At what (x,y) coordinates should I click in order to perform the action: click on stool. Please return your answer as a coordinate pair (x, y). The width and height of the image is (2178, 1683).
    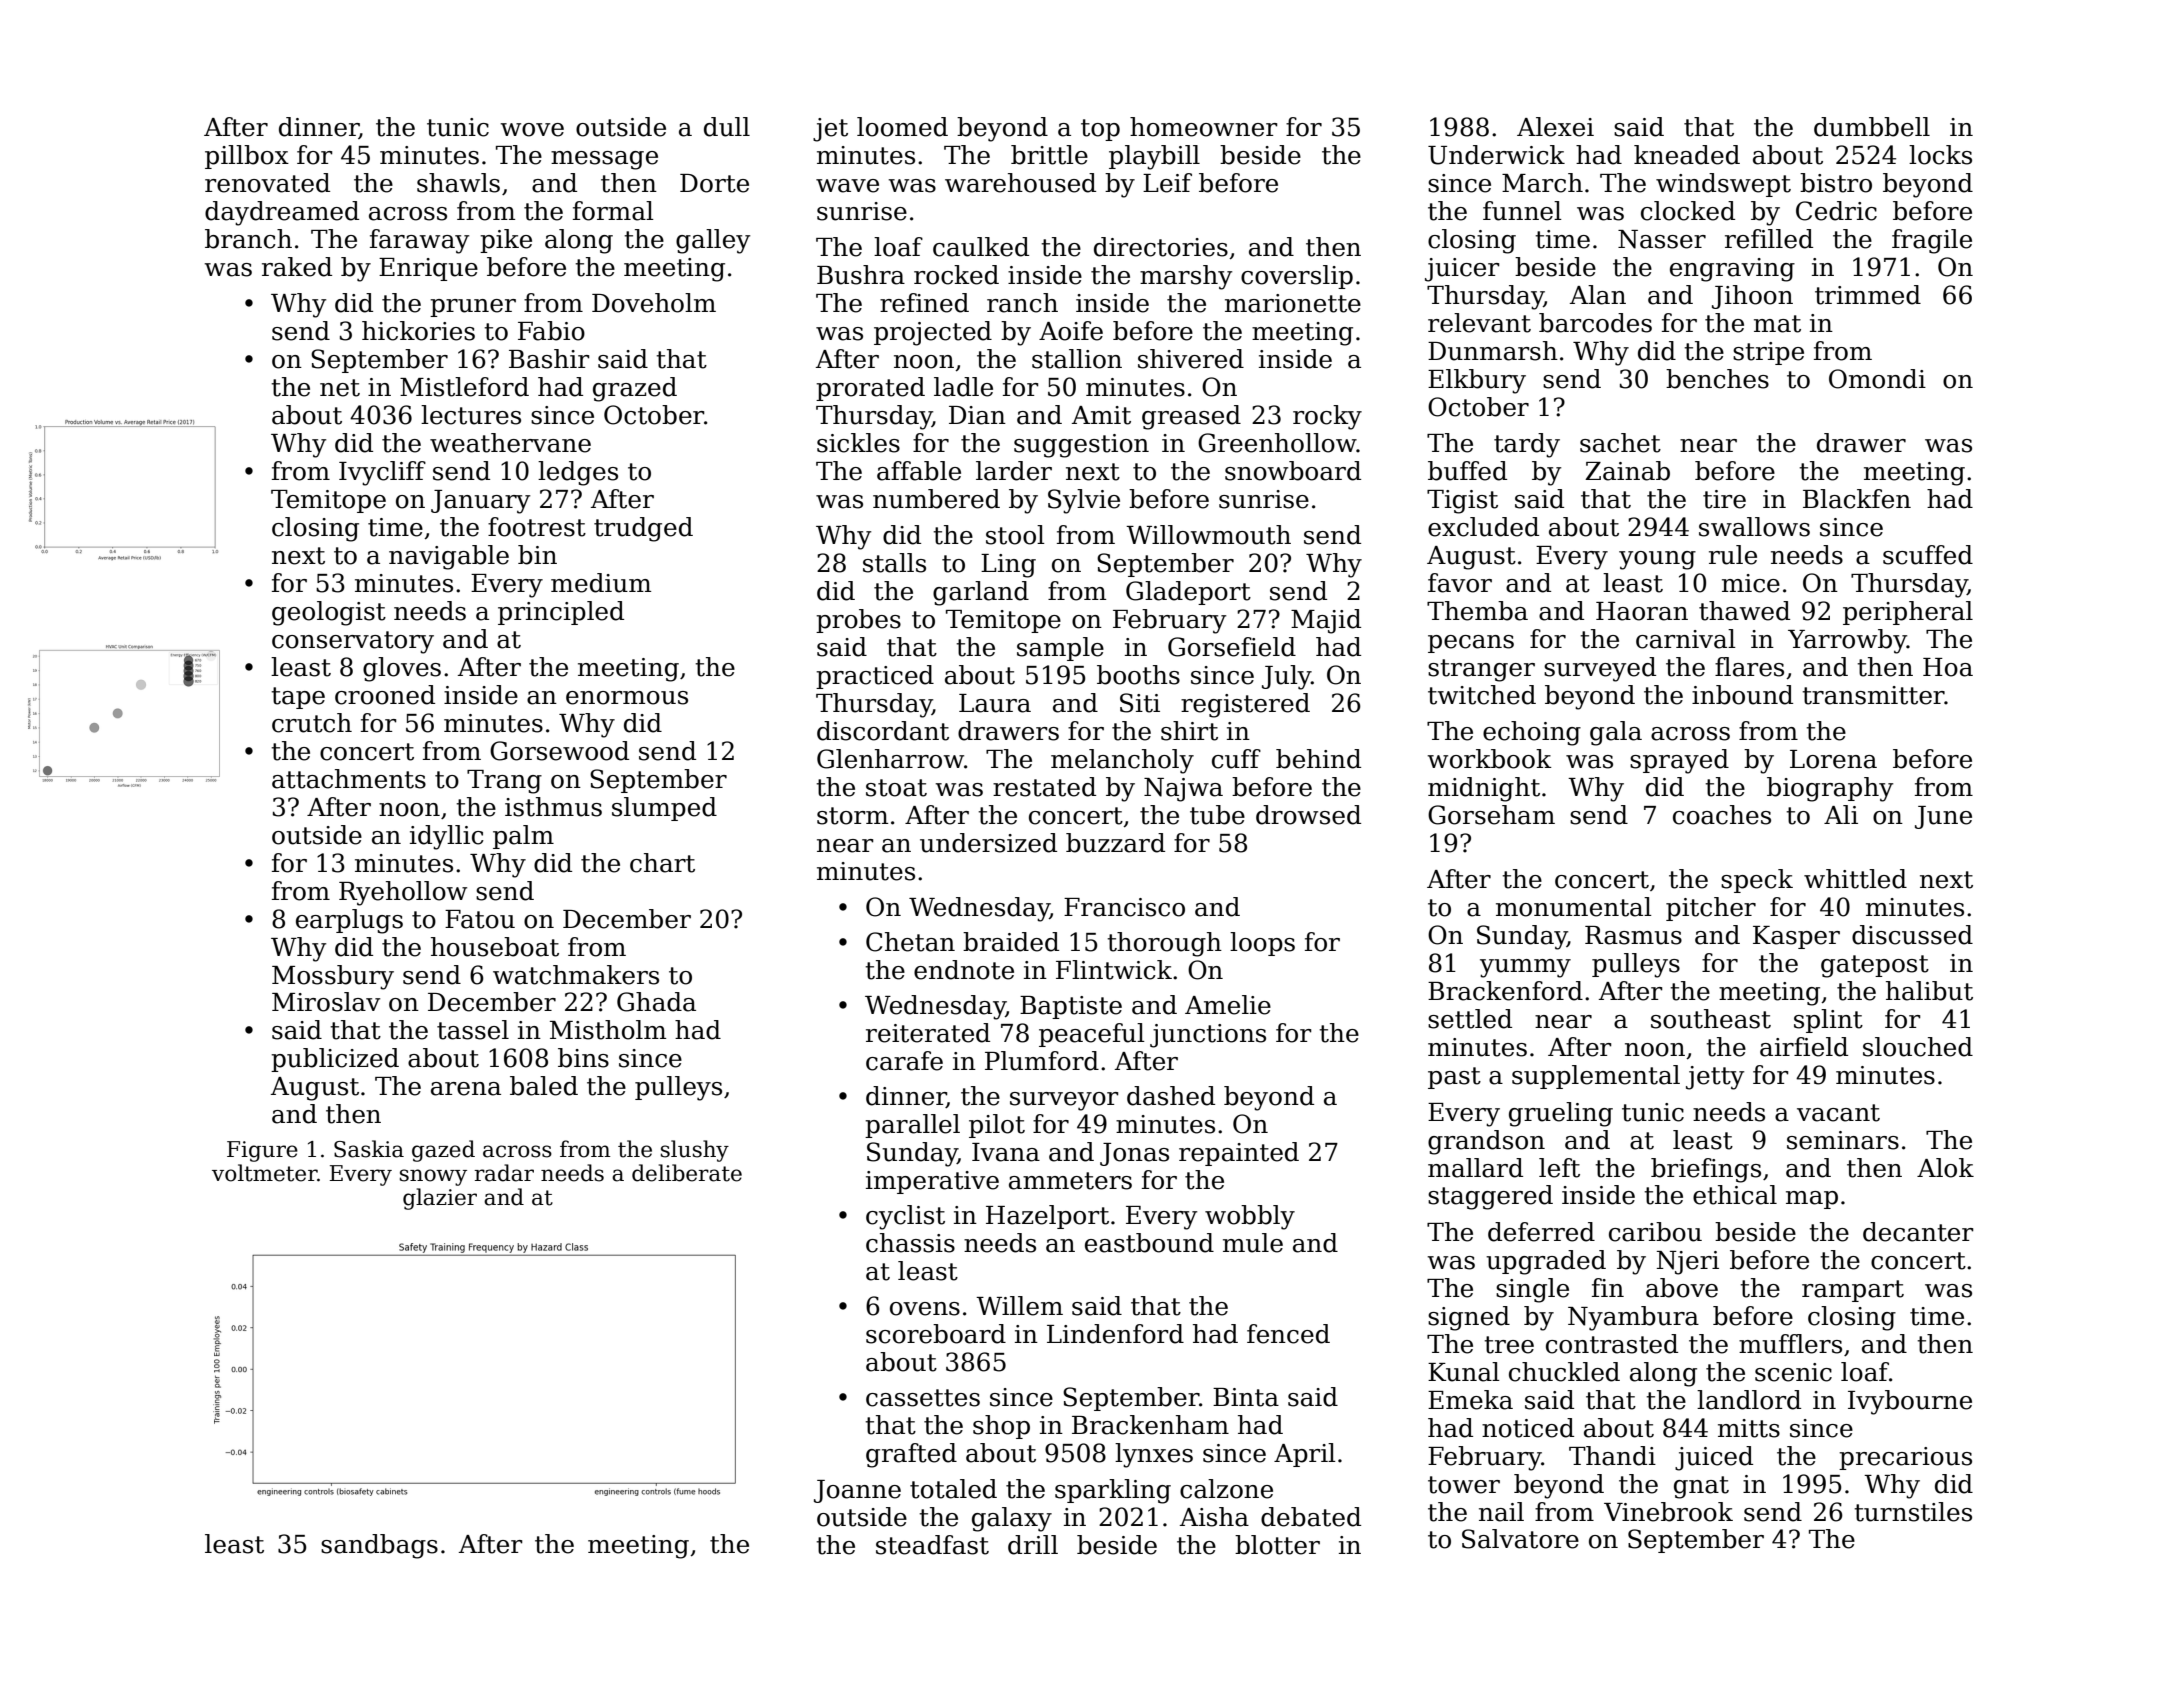
    Looking at the image, I should click on (1015, 535).
